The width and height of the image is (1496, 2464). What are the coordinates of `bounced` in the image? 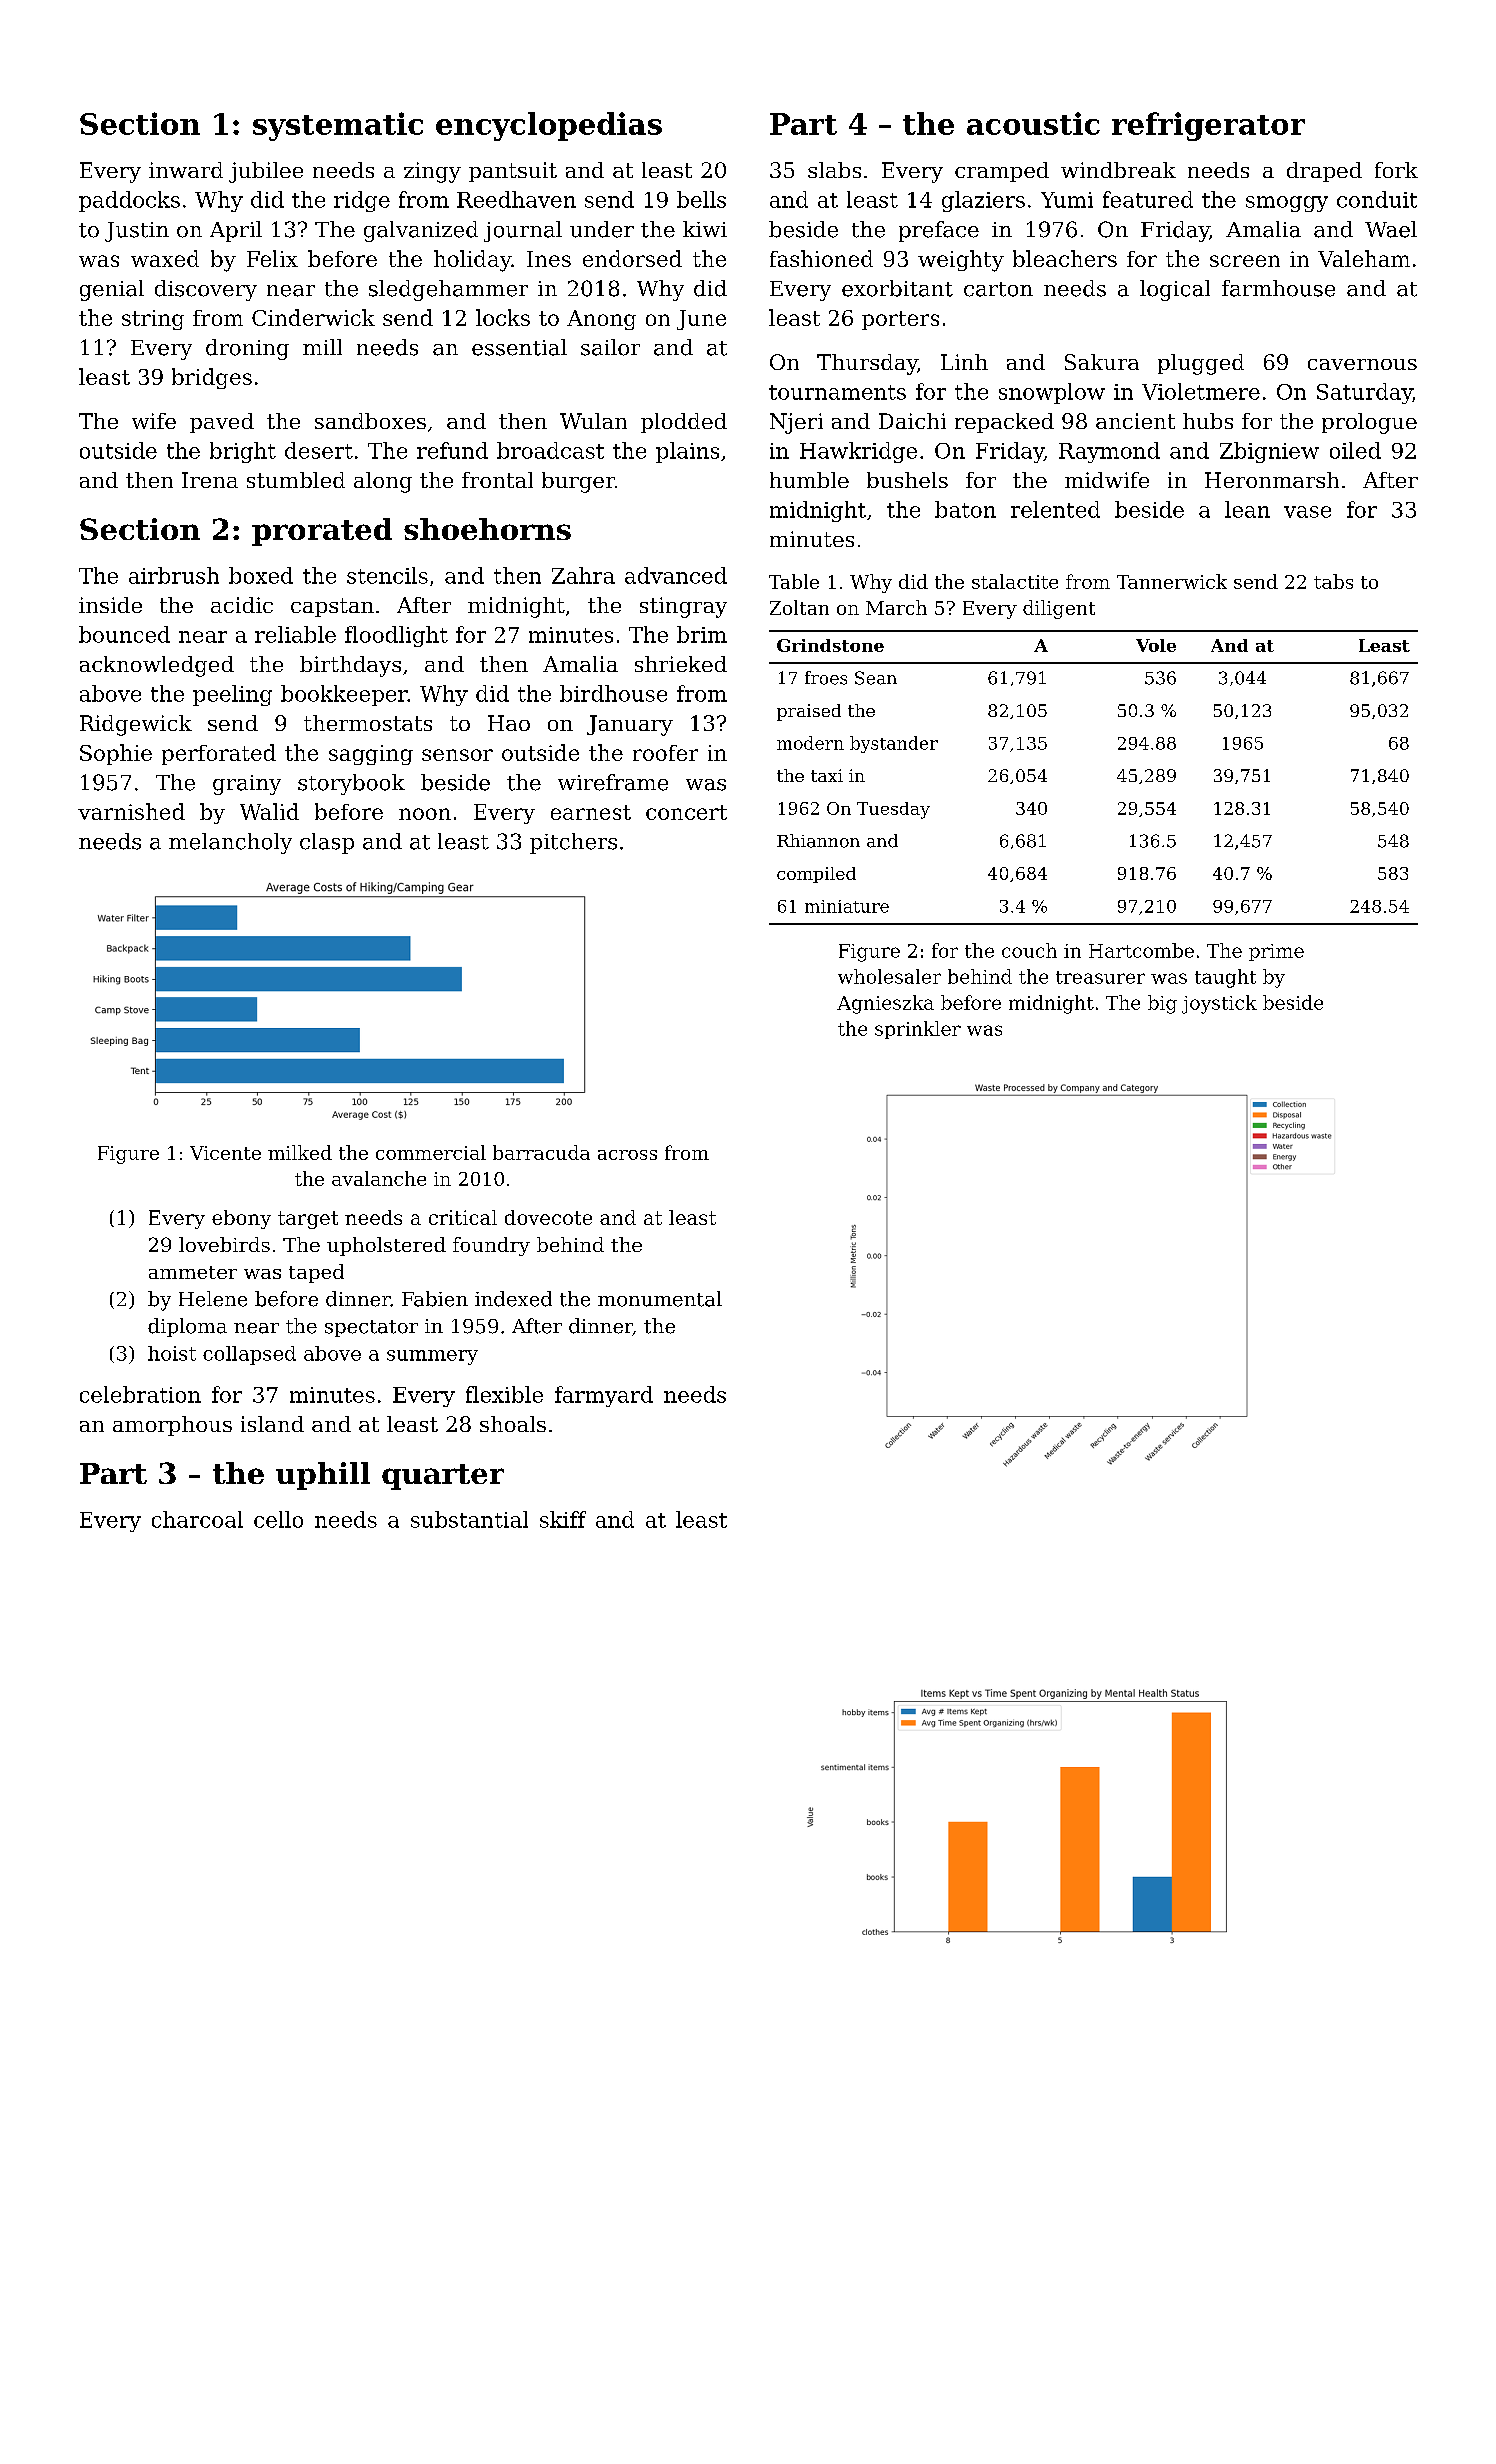 It's located at (124, 634).
